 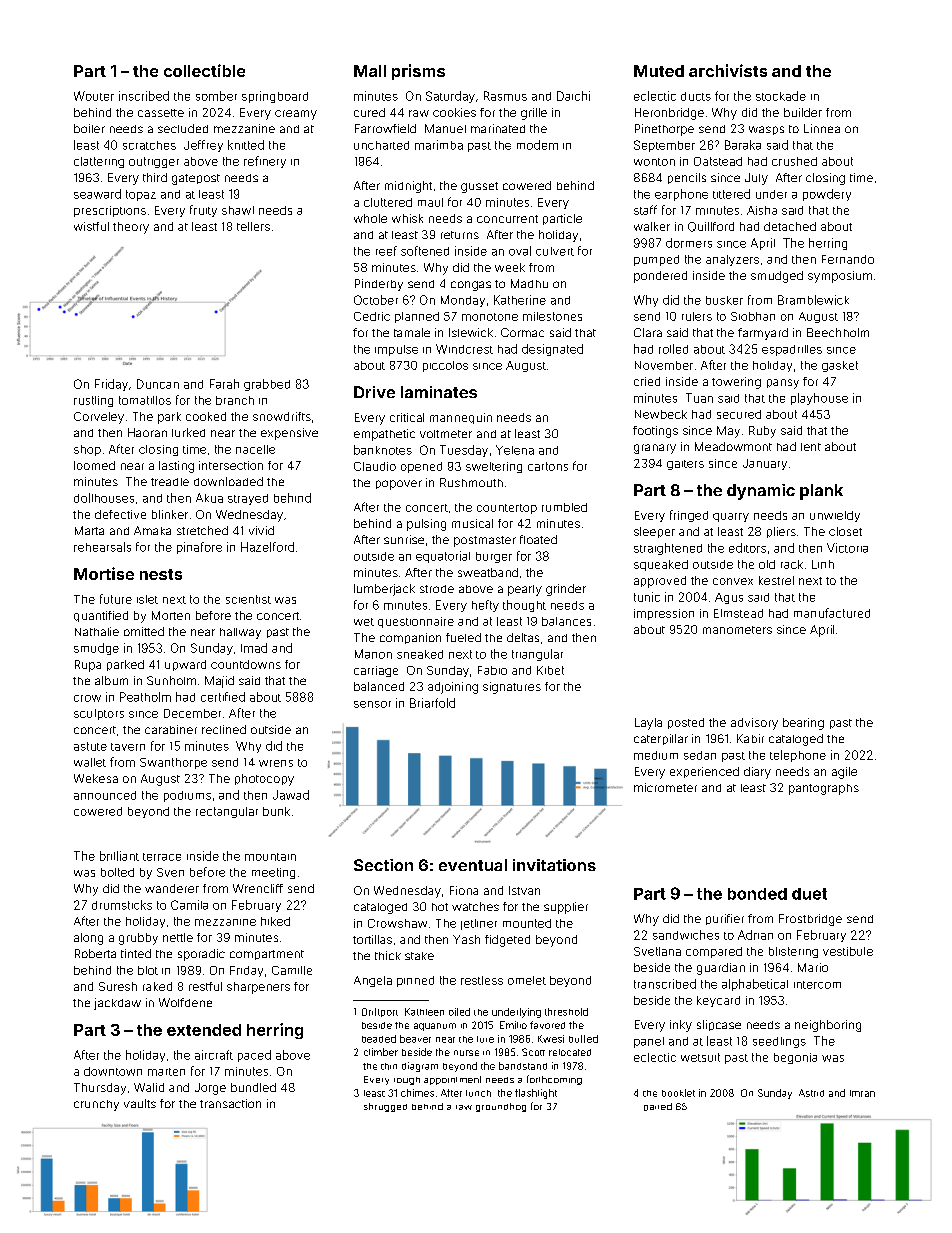 I want to click on Kibet, so click(x=550, y=670).
